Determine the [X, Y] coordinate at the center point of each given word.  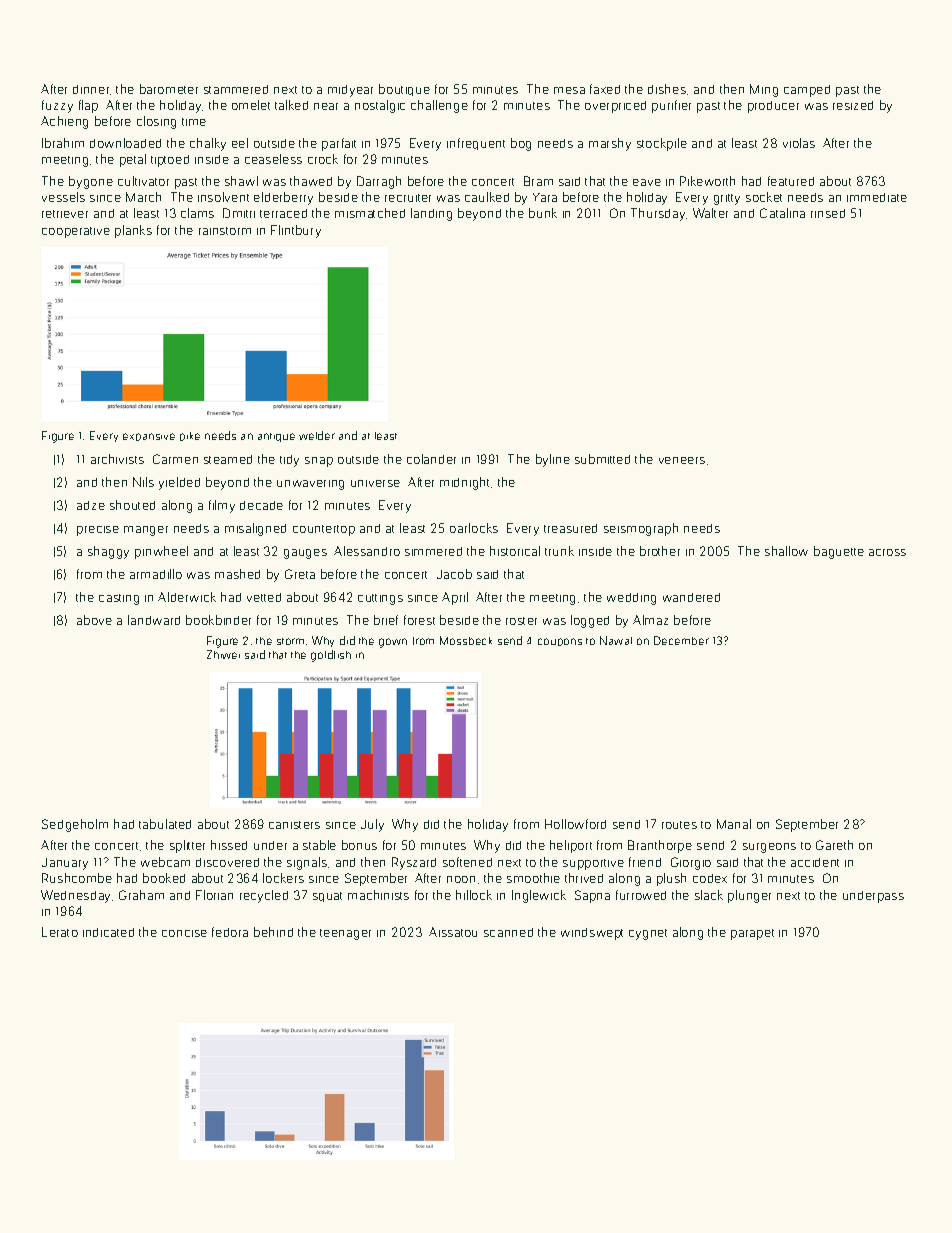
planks [133, 231]
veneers [682, 460]
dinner [91, 89]
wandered [691, 597]
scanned [508, 932]
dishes [667, 89]
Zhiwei [223, 654]
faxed [605, 89]
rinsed [828, 213]
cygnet [648, 934]
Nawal [616, 640]
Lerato [60, 932]
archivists [117, 459]
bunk [543, 213]
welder [317, 435]
